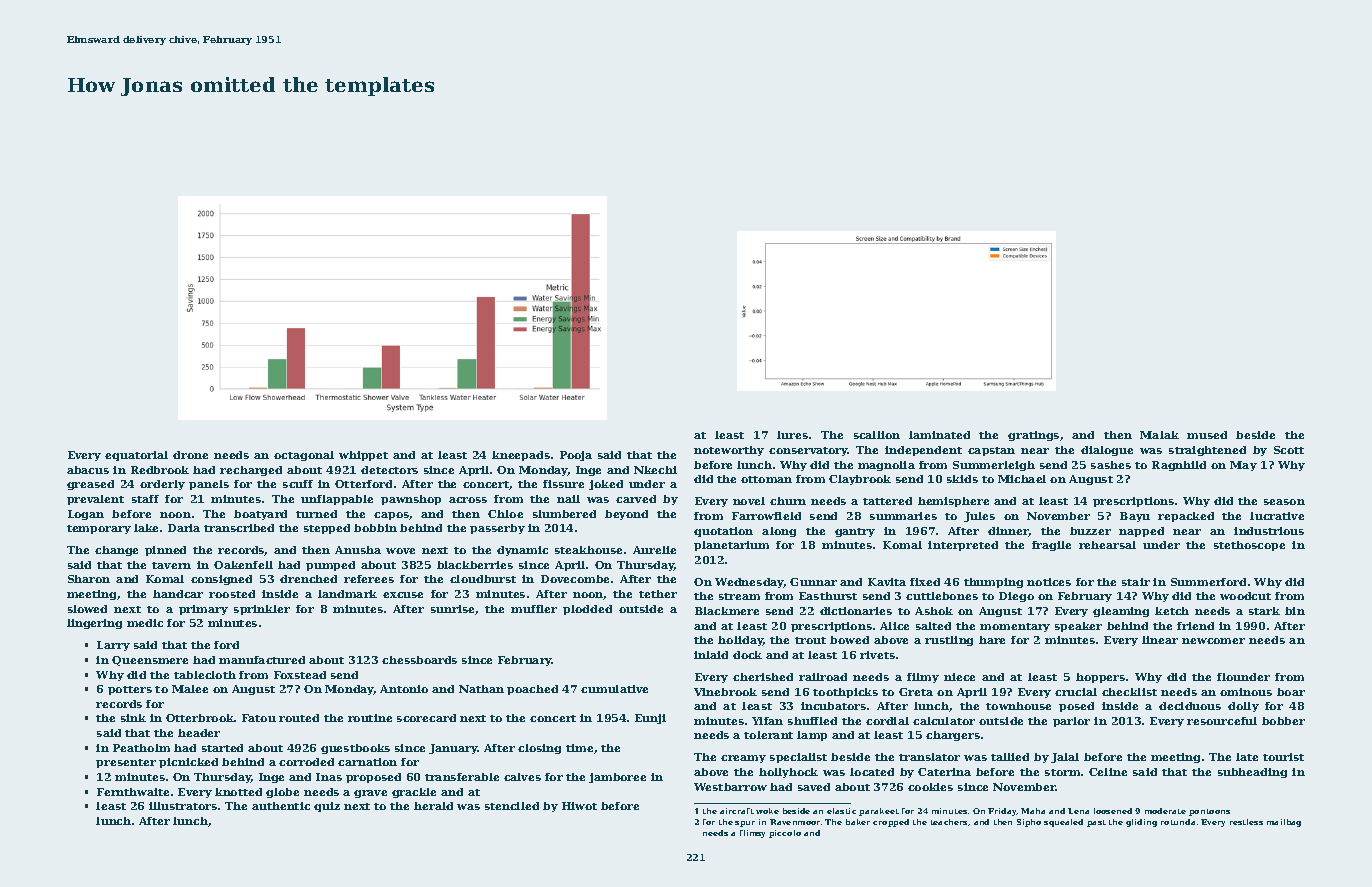 This document has width=1372, height=887. Describe the element at coordinates (923, 678) in the document. I see `filmy` at that location.
